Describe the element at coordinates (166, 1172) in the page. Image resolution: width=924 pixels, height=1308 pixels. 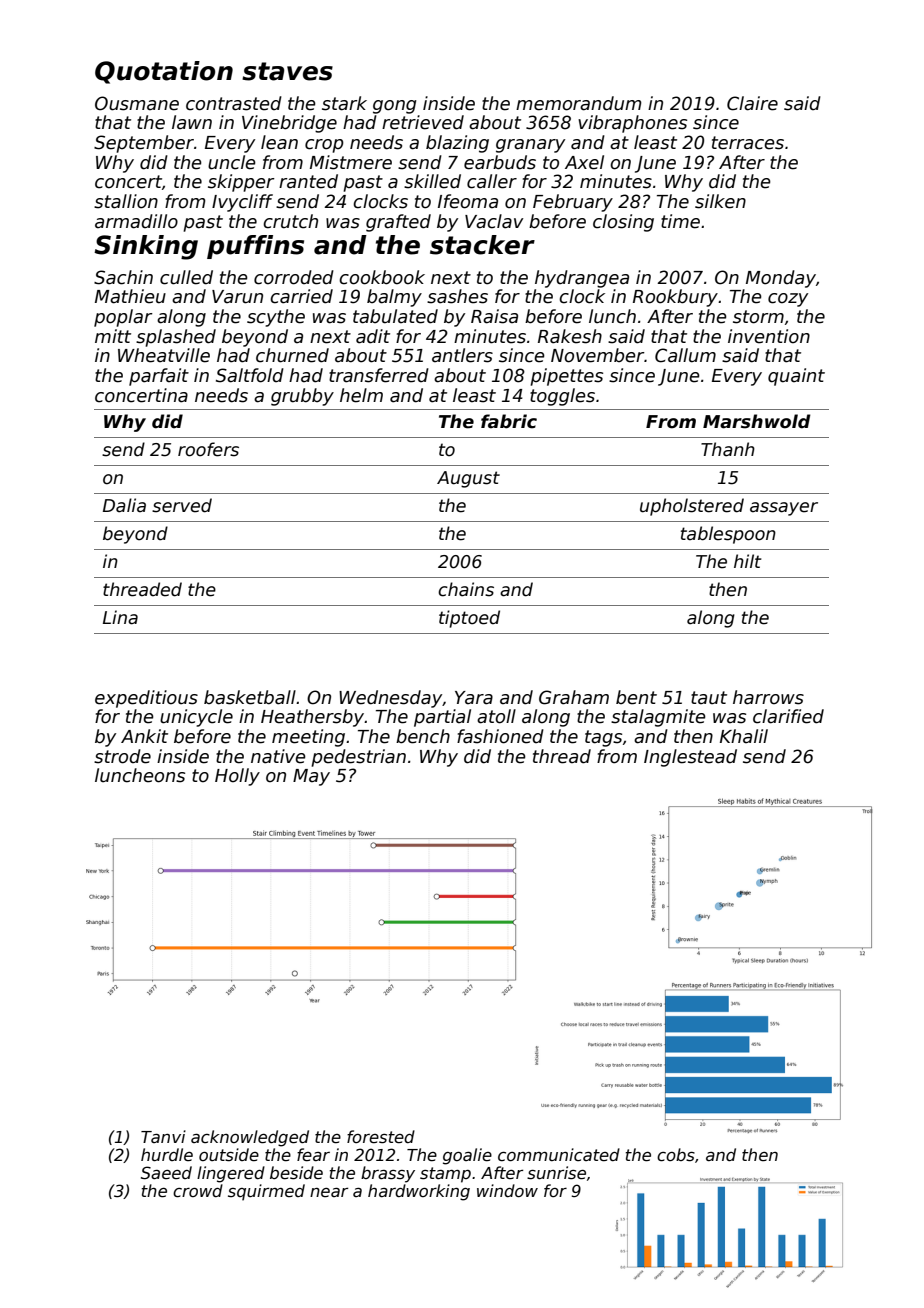
I see `Saeed` at that location.
